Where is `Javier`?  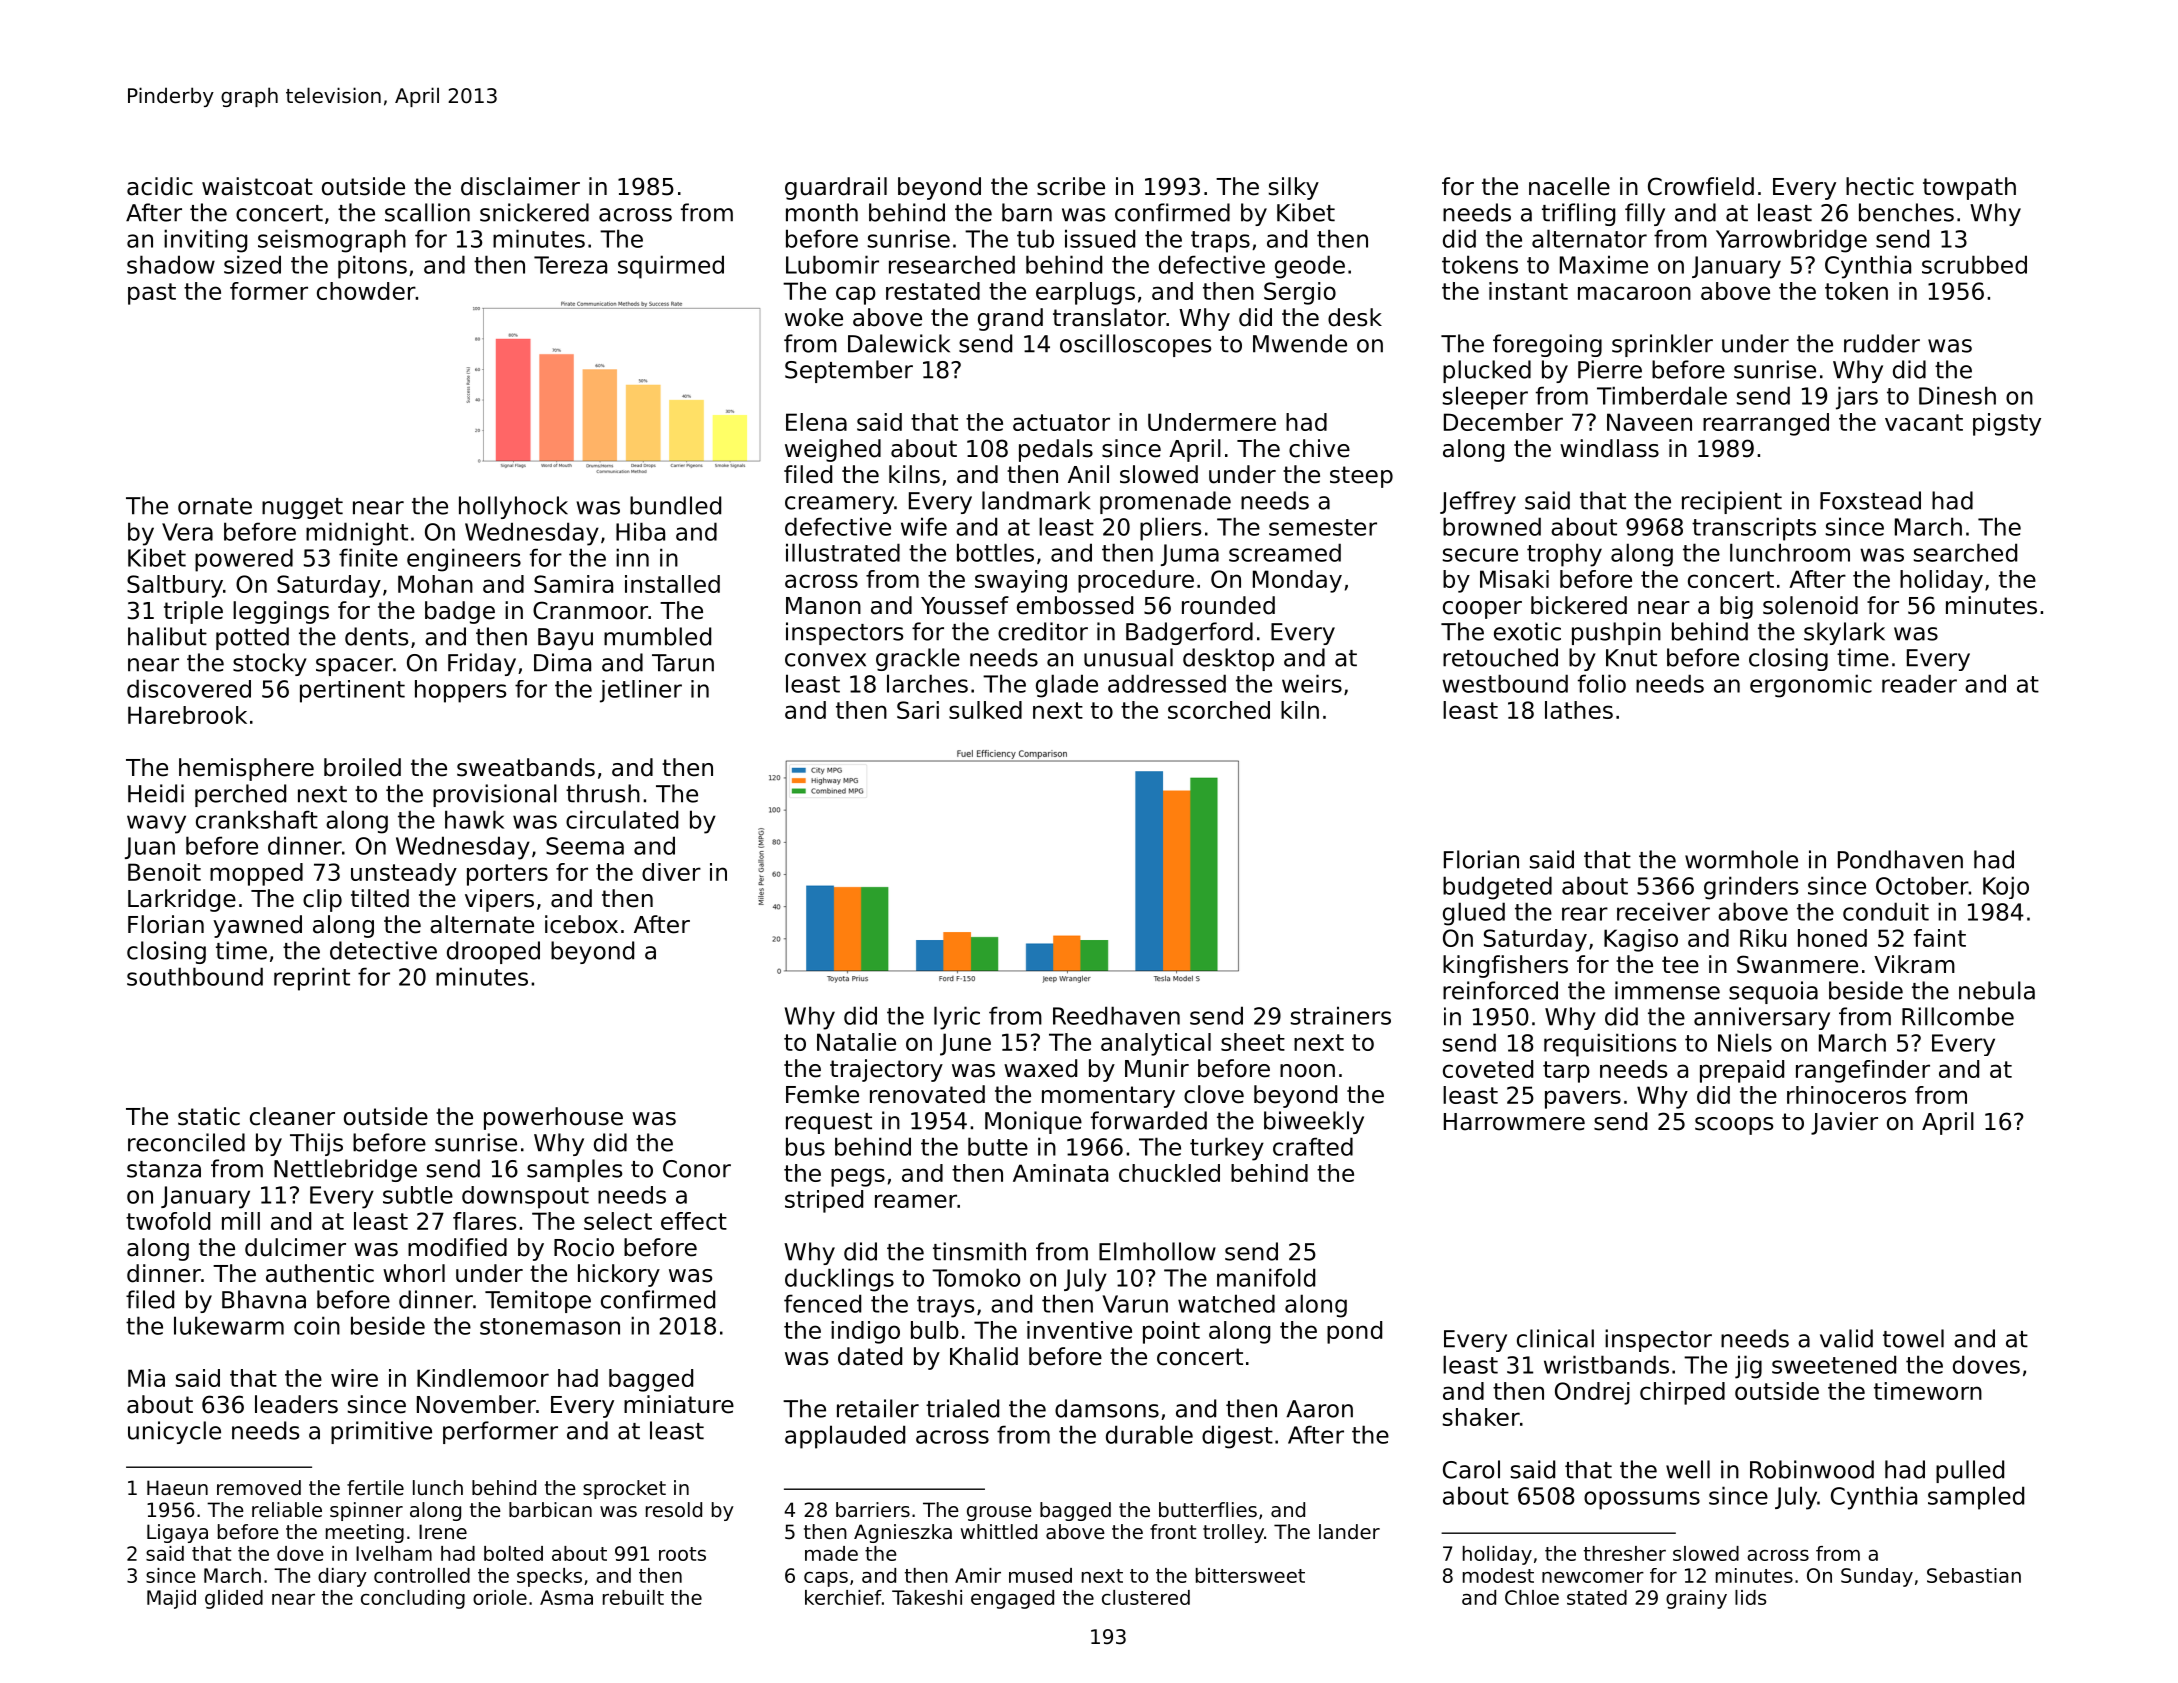 Javier is located at coordinates (1844, 1123).
